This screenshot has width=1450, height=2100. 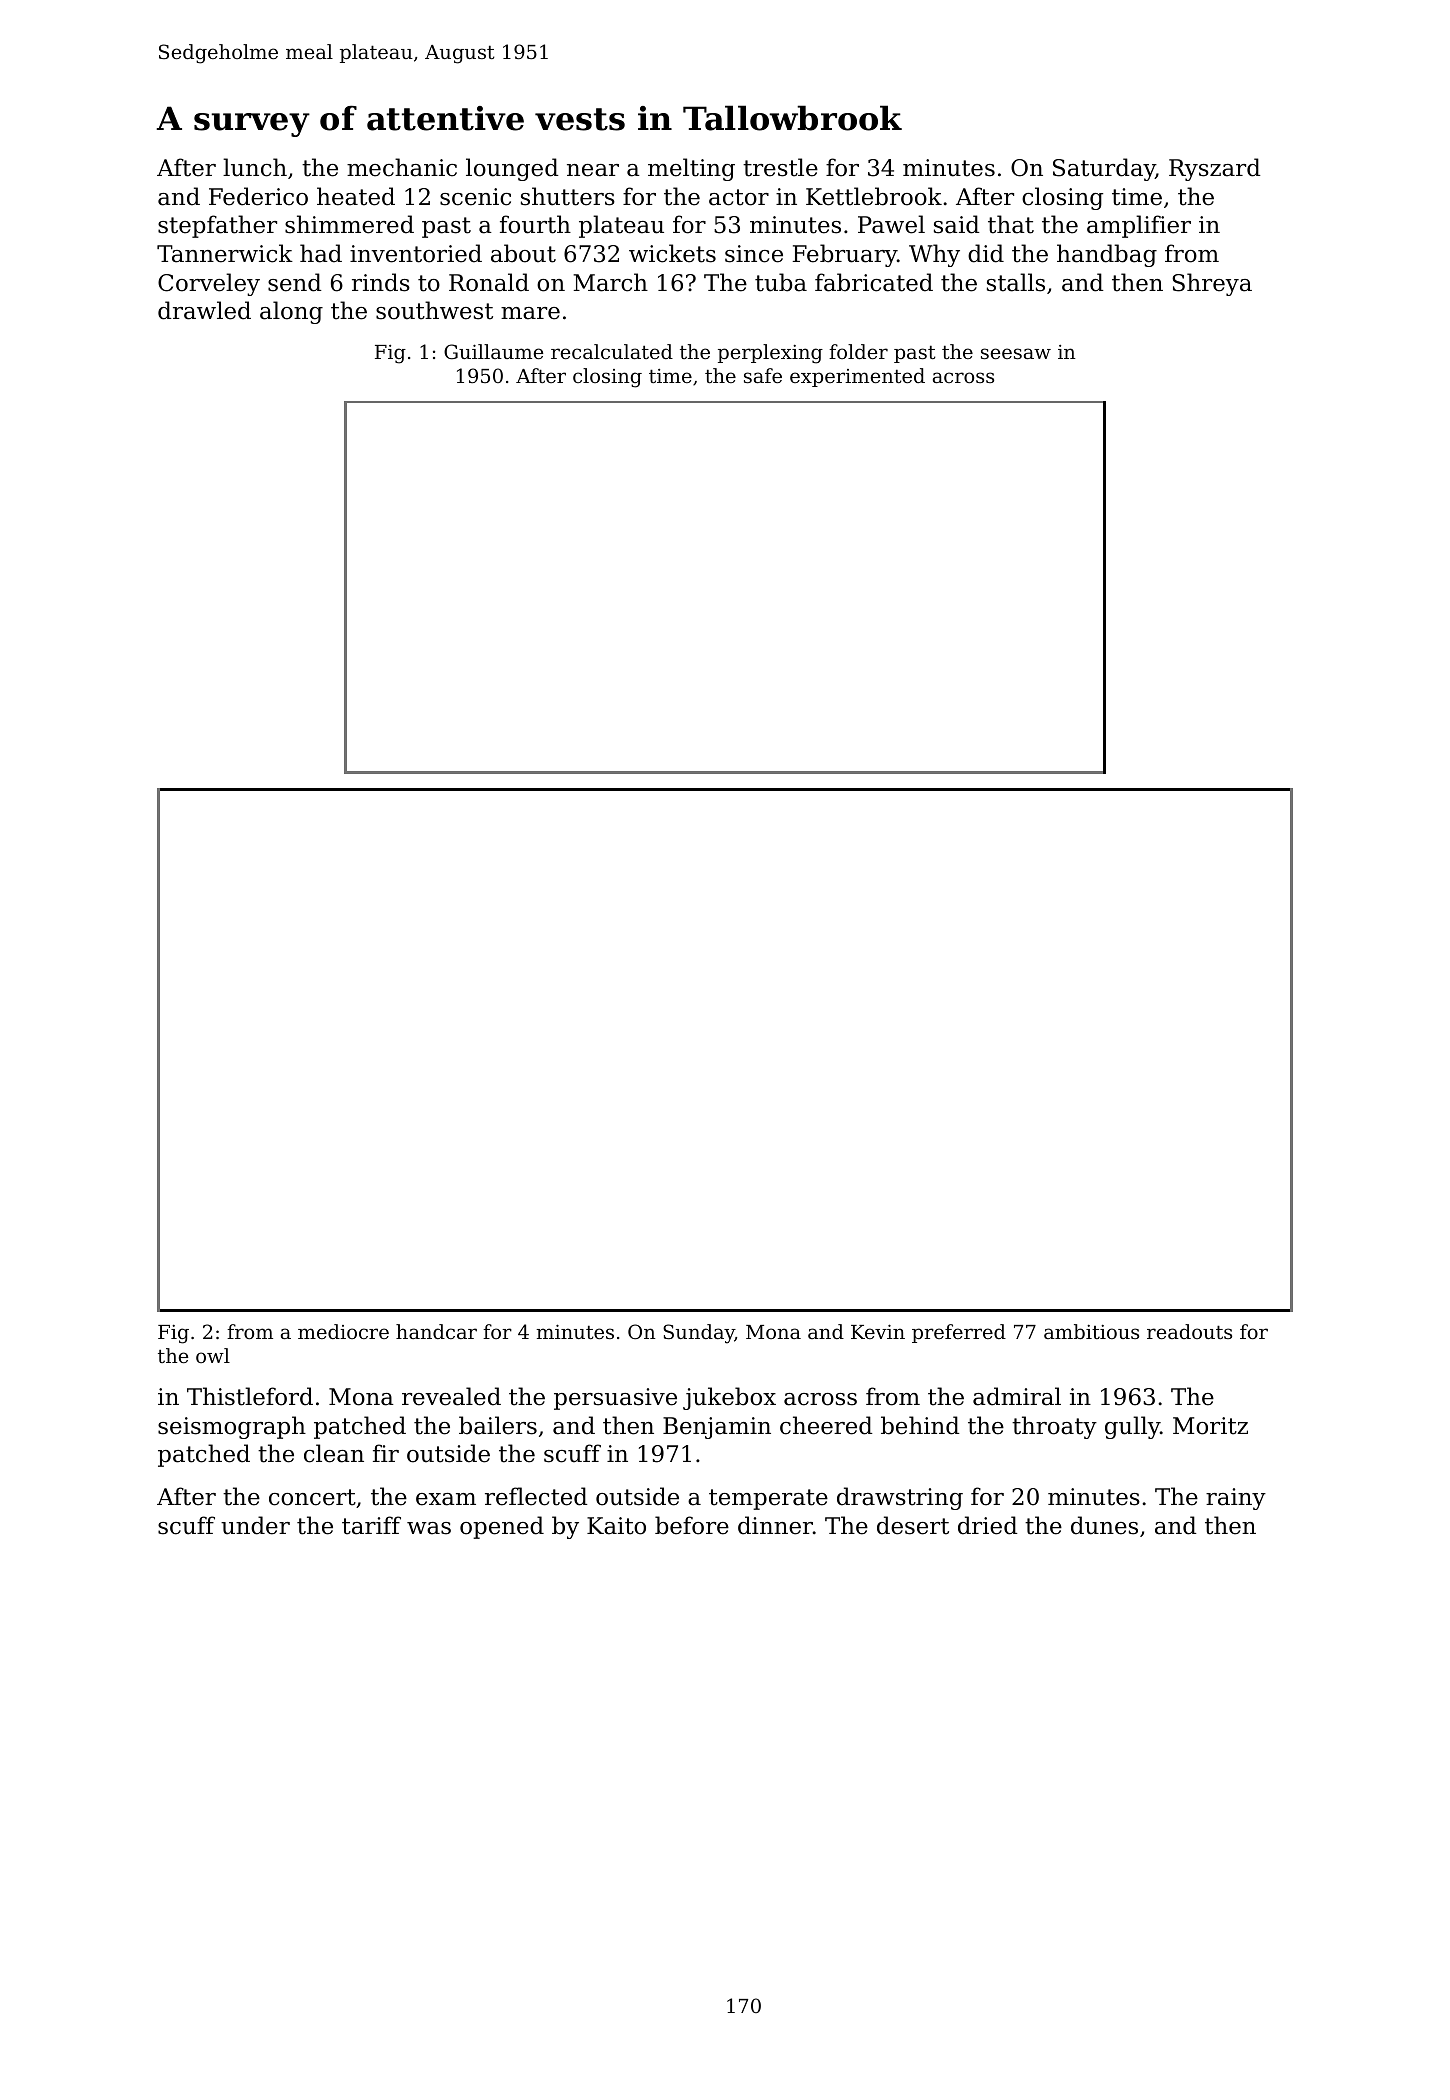 I want to click on had, so click(x=321, y=253).
